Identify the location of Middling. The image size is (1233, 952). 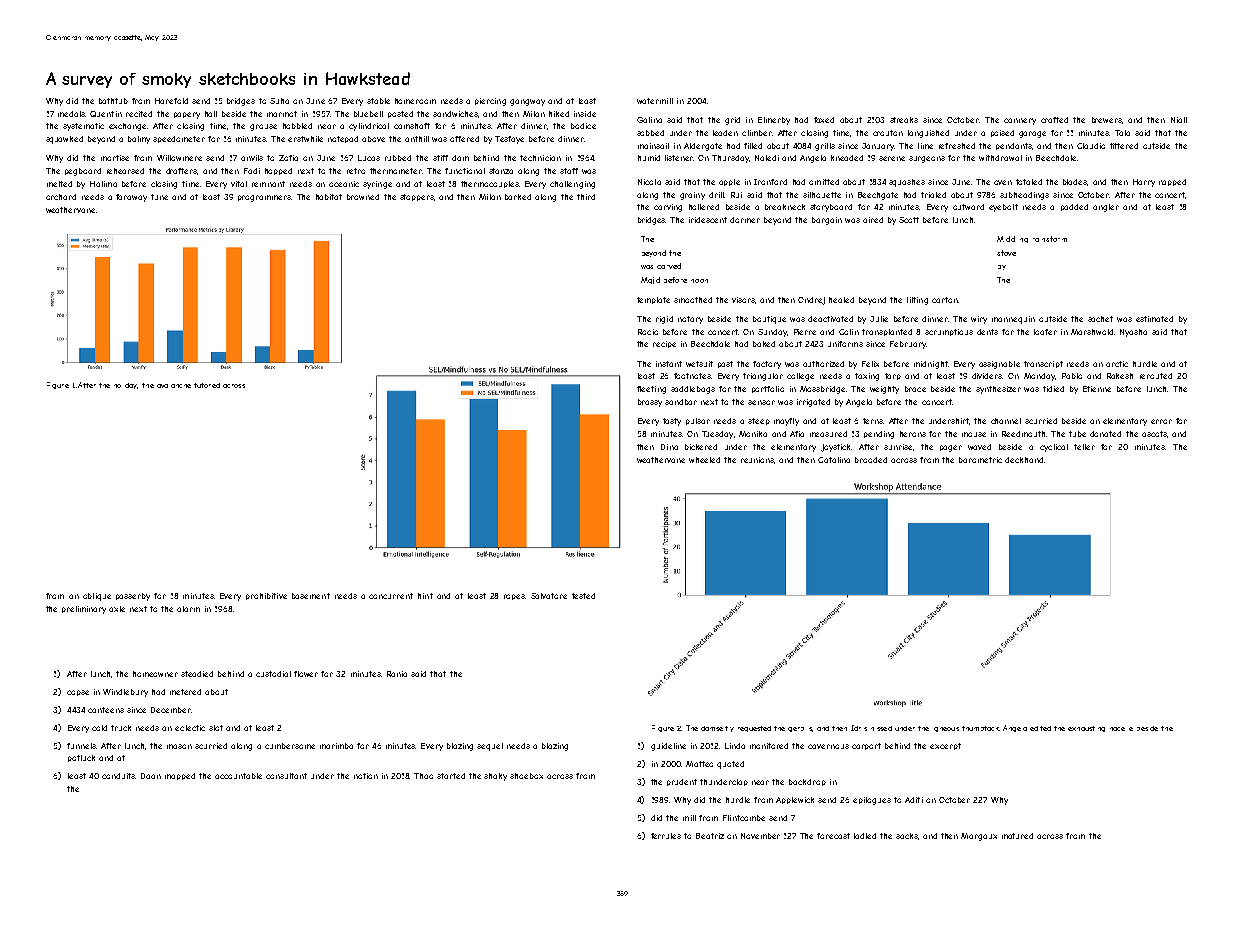
(1012, 239).
